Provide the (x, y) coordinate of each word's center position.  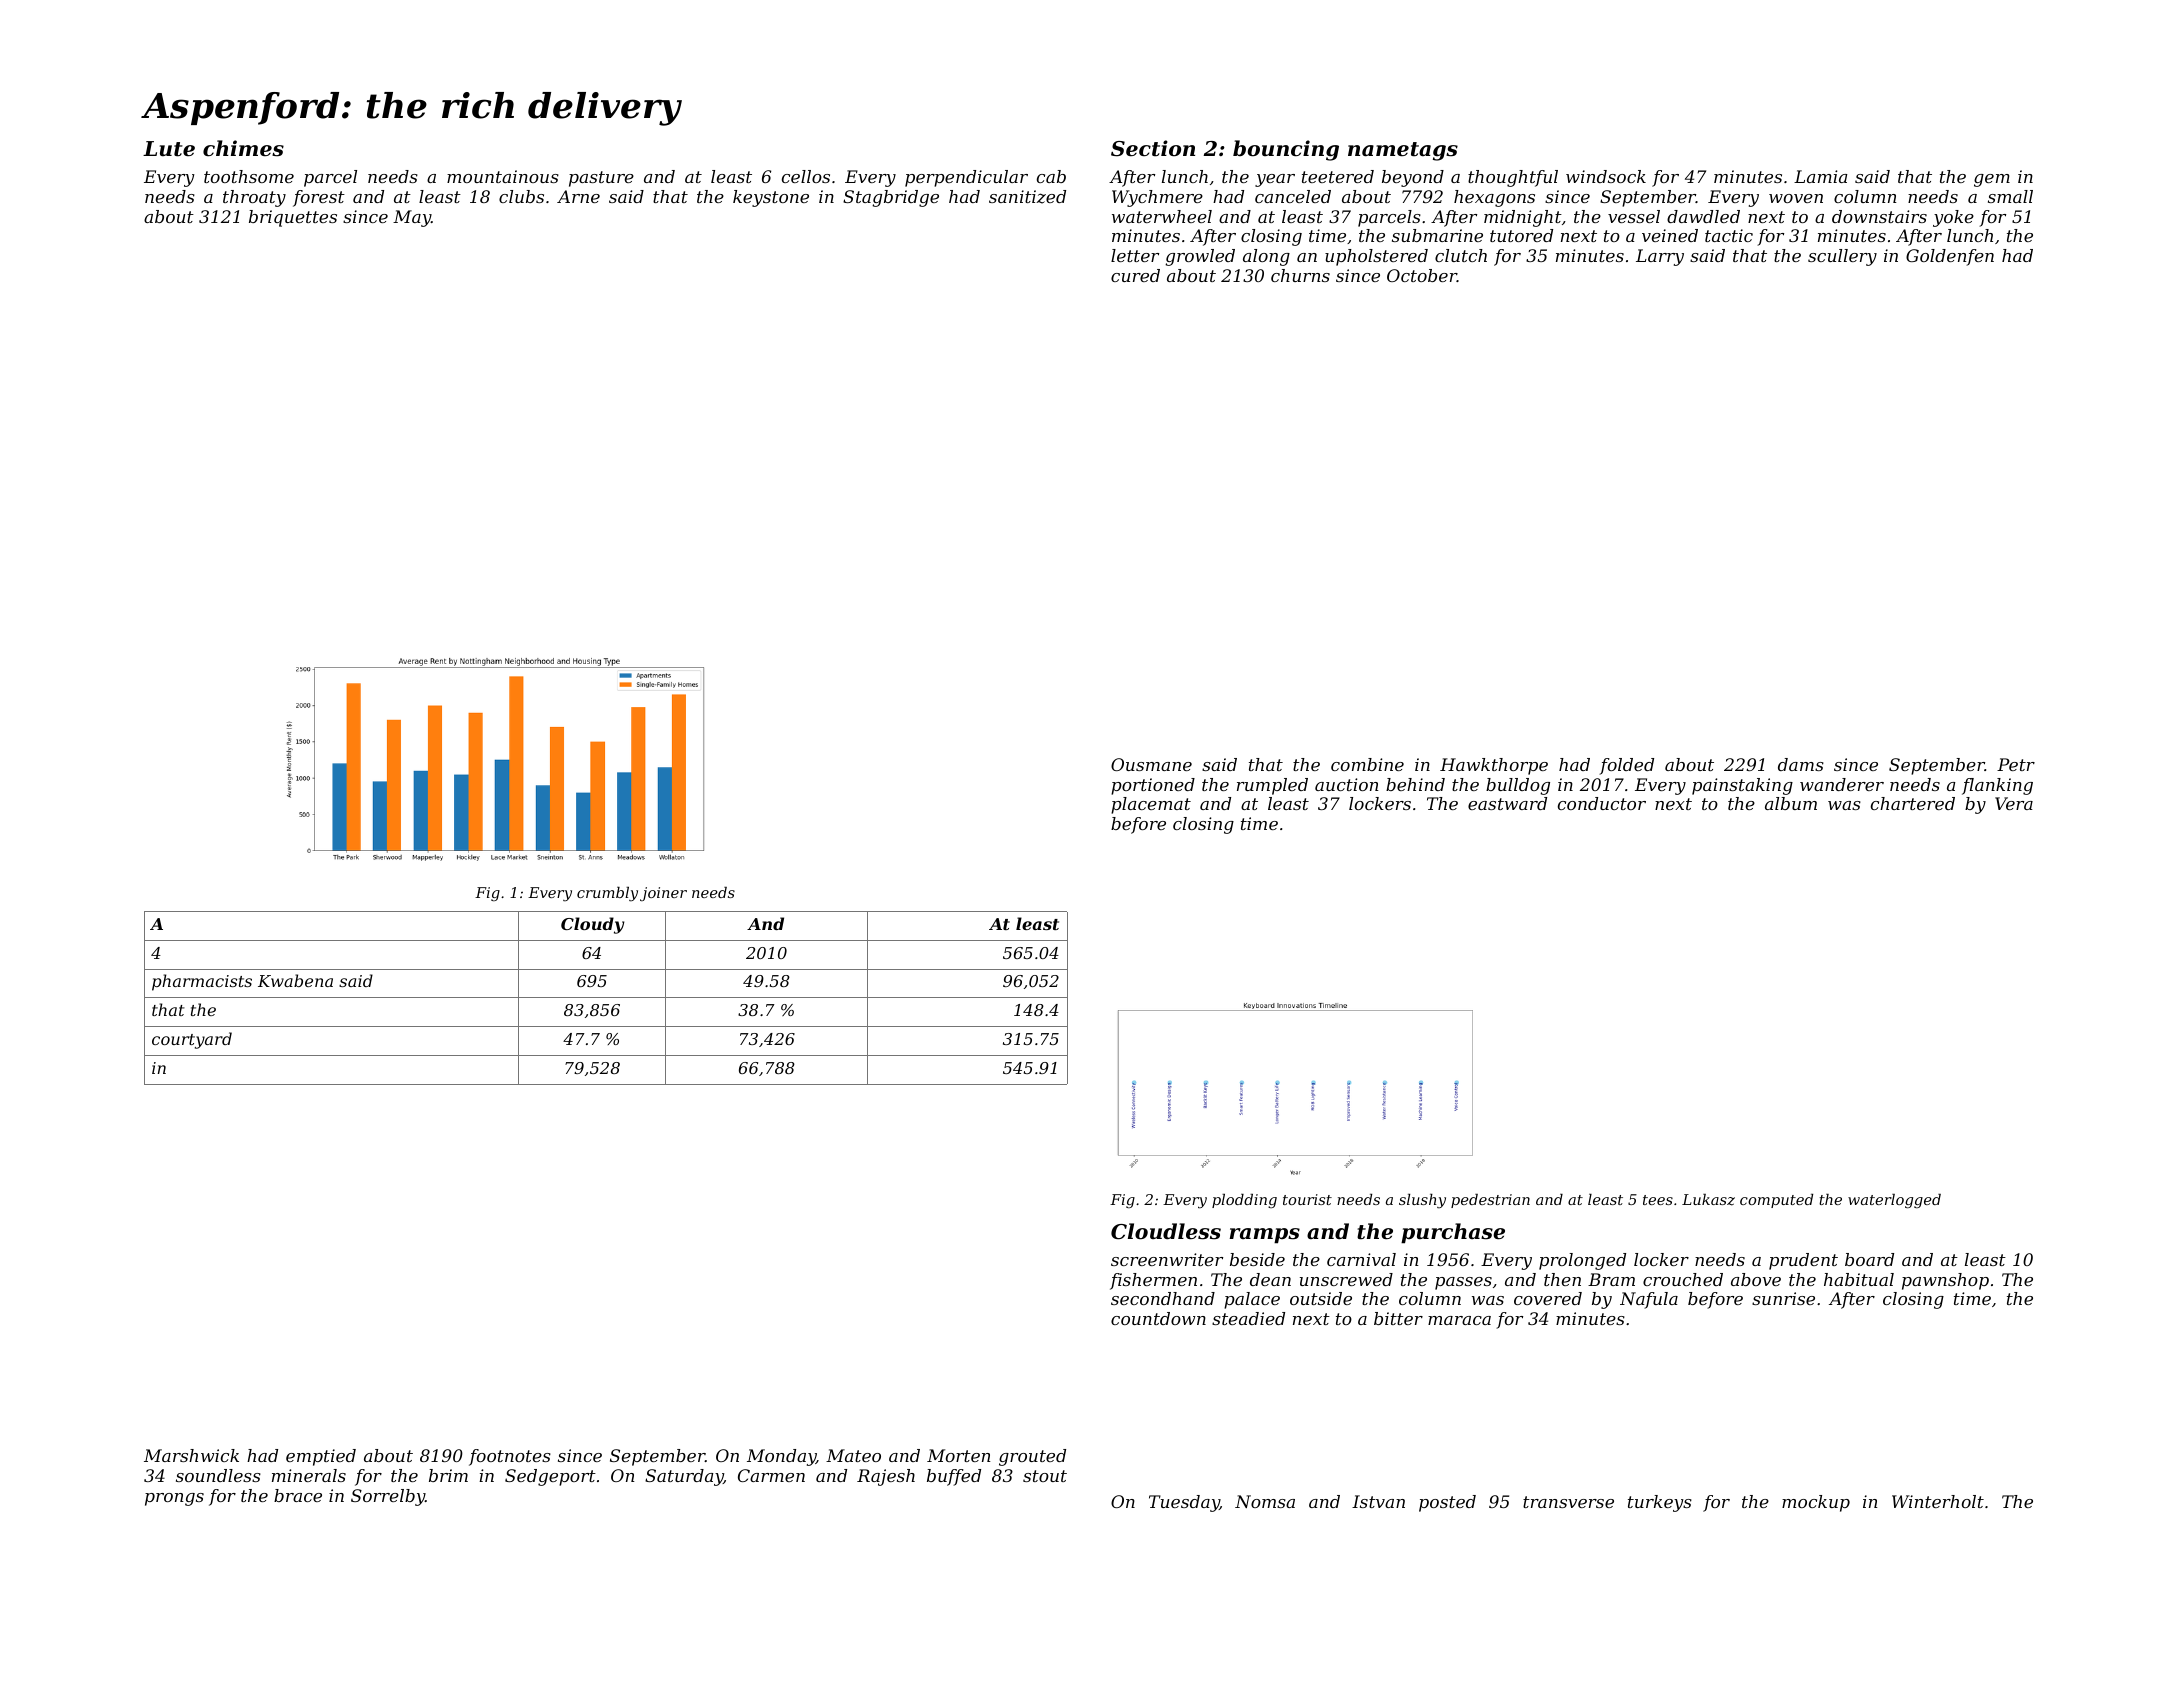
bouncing (1286, 150)
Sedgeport (550, 1477)
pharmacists (202, 982)
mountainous (503, 176)
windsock (1606, 176)
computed (1776, 1201)
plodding (1244, 1201)
